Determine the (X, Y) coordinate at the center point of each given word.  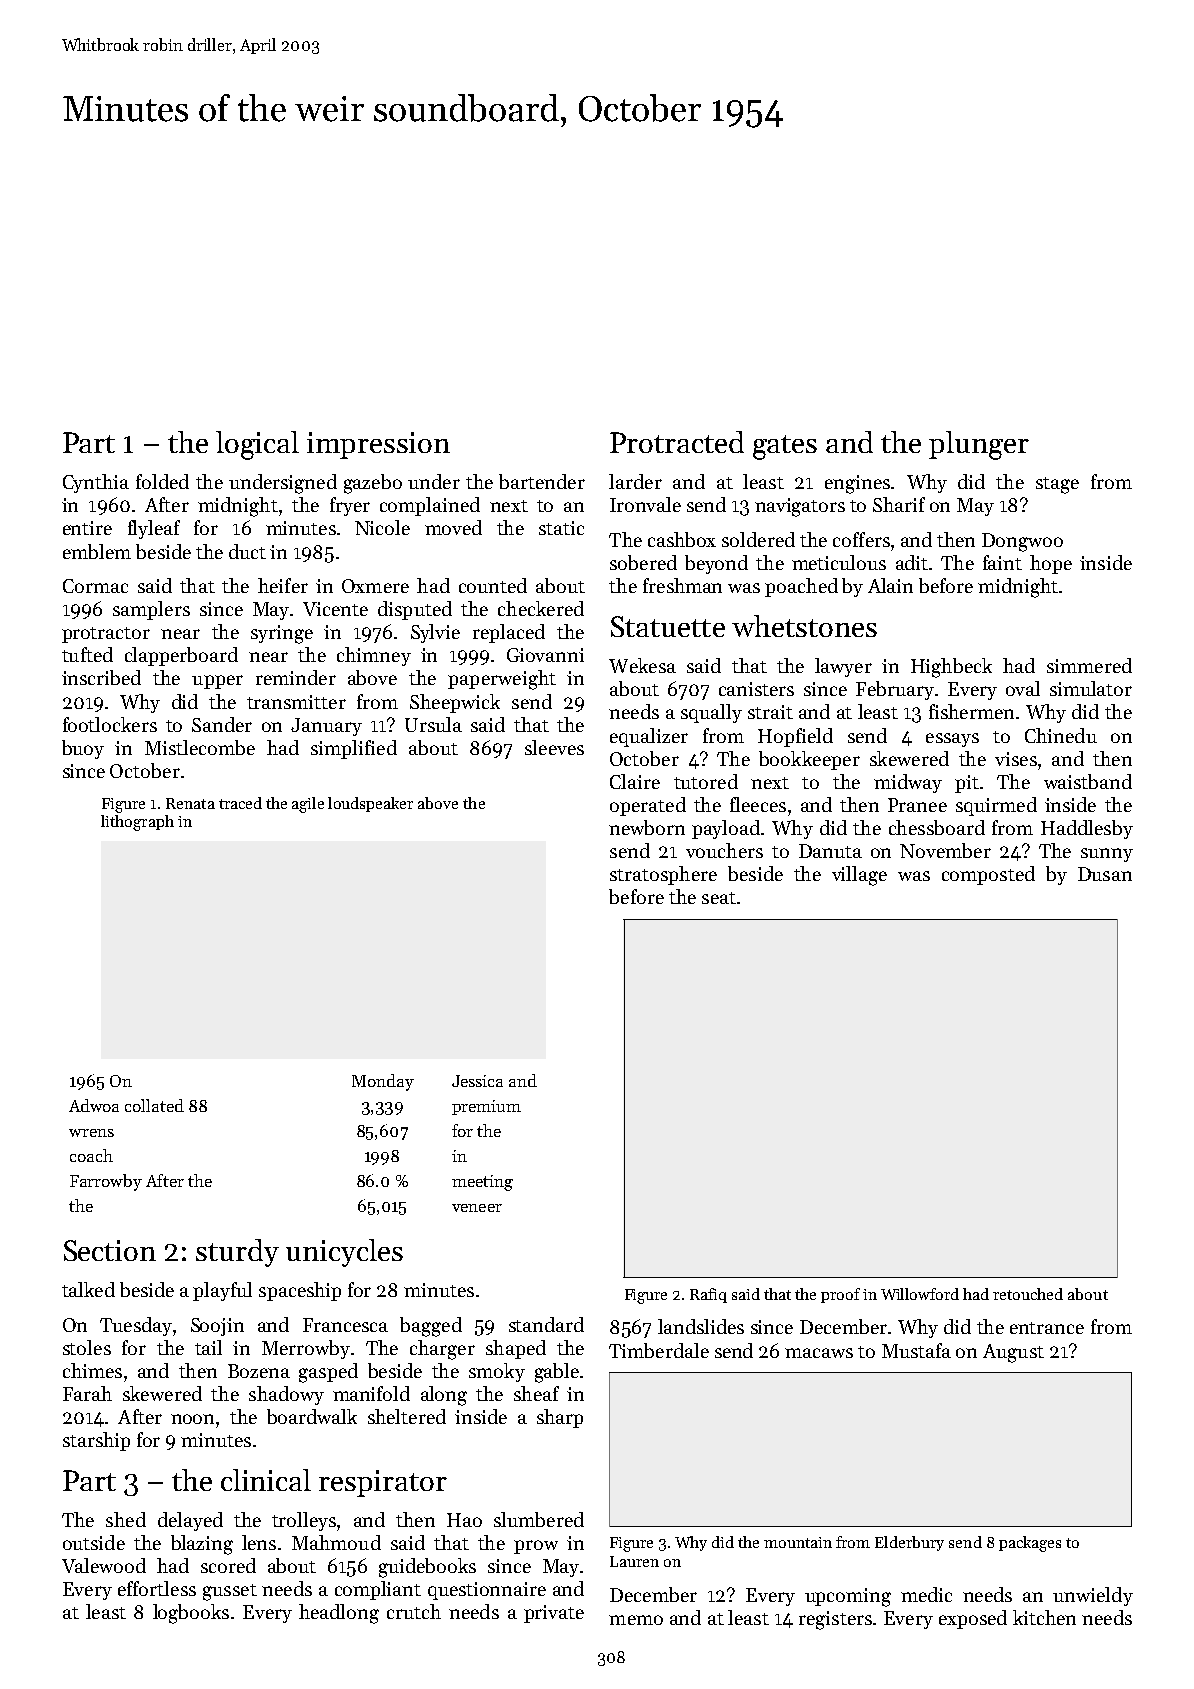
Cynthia (96, 483)
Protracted (677, 442)
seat (719, 898)
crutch (414, 1611)
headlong (339, 1614)
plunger (979, 445)
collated (154, 1105)
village (859, 876)
